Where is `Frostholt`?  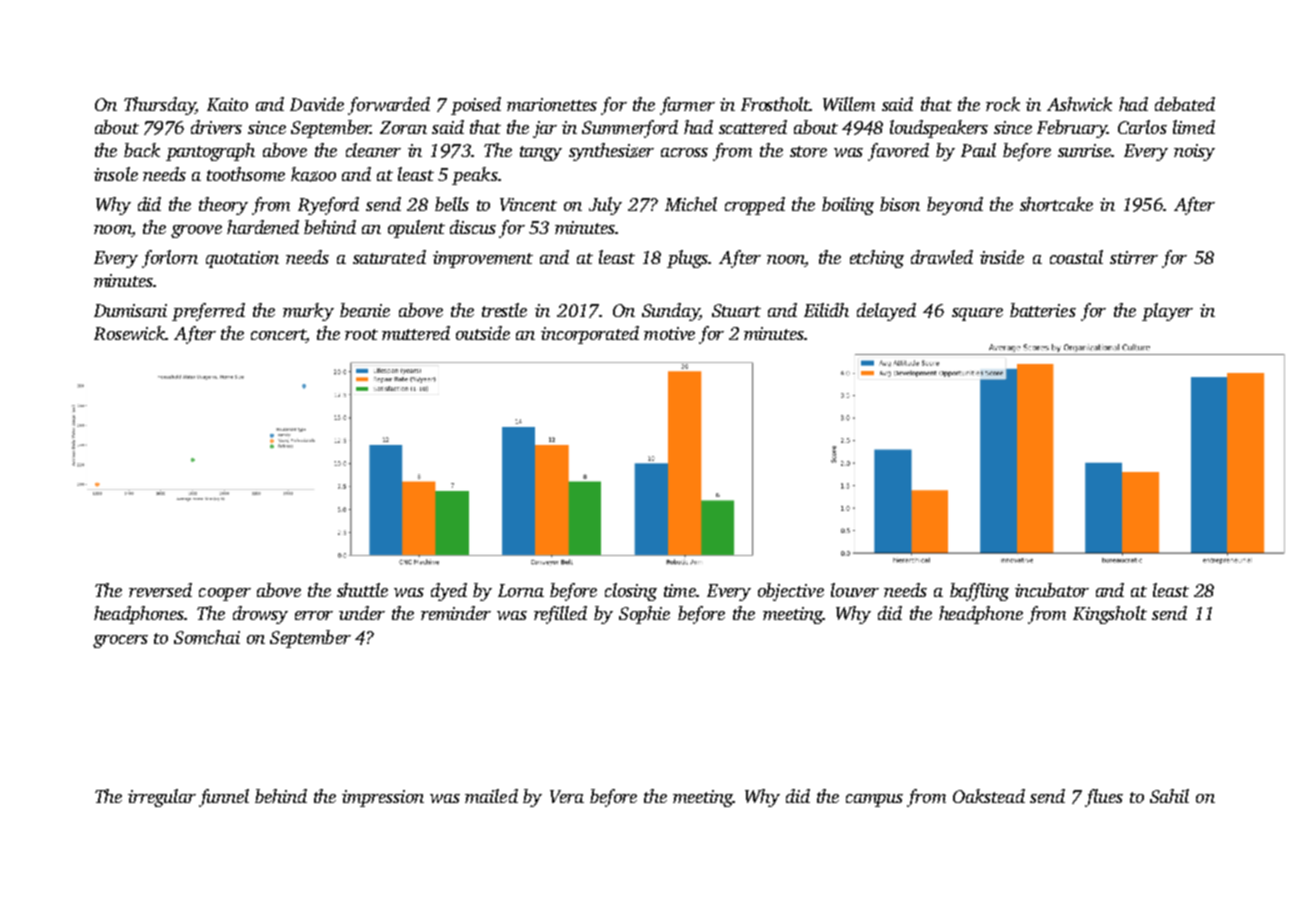
Frostholt is located at coordinates (775, 104).
